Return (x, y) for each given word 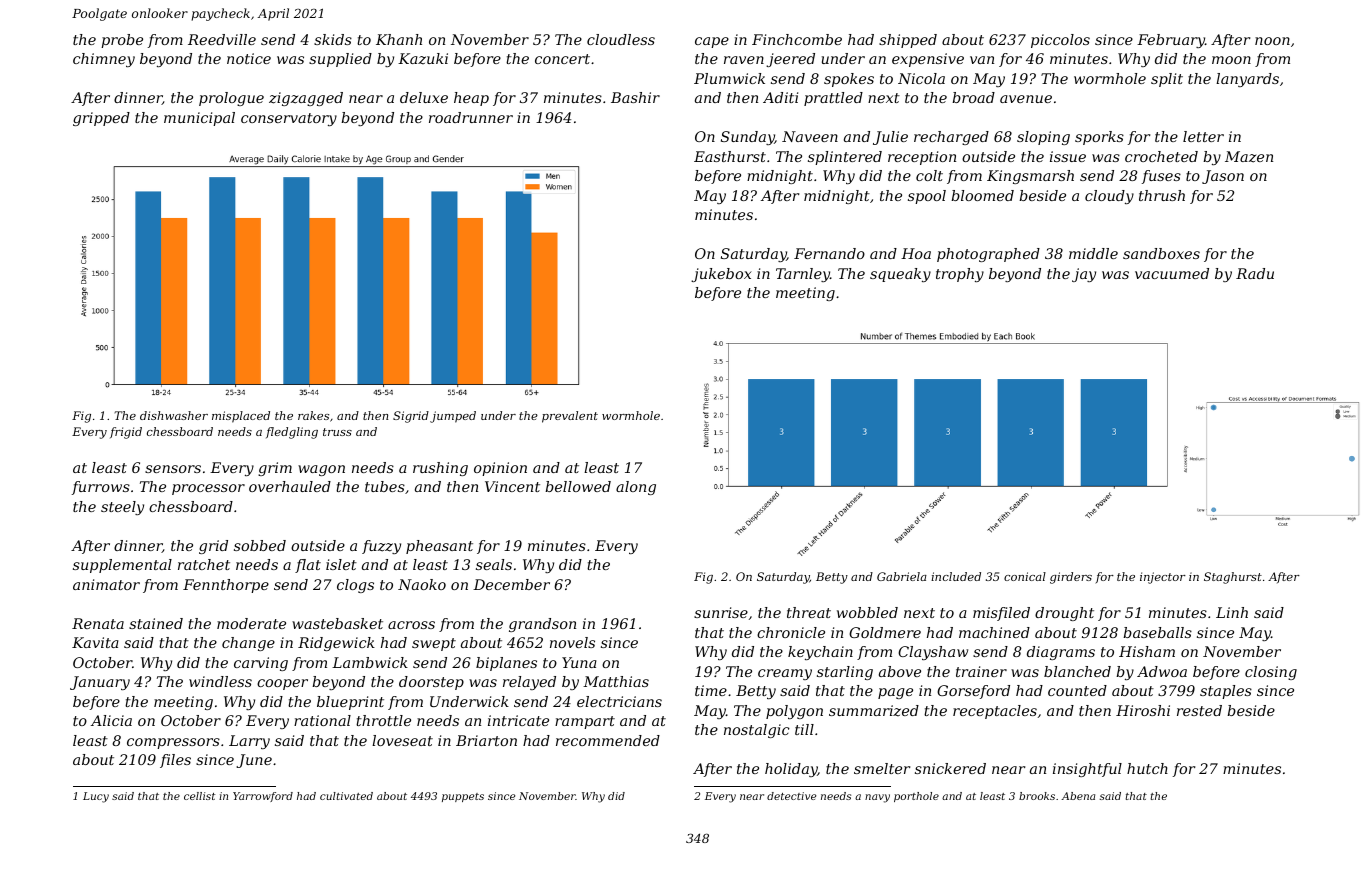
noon (1272, 41)
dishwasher (174, 415)
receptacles (995, 712)
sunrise (721, 612)
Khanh (399, 39)
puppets (463, 797)
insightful (1087, 770)
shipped (908, 41)
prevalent (570, 417)
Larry (249, 742)
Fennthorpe (226, 586)
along (636, 488)
